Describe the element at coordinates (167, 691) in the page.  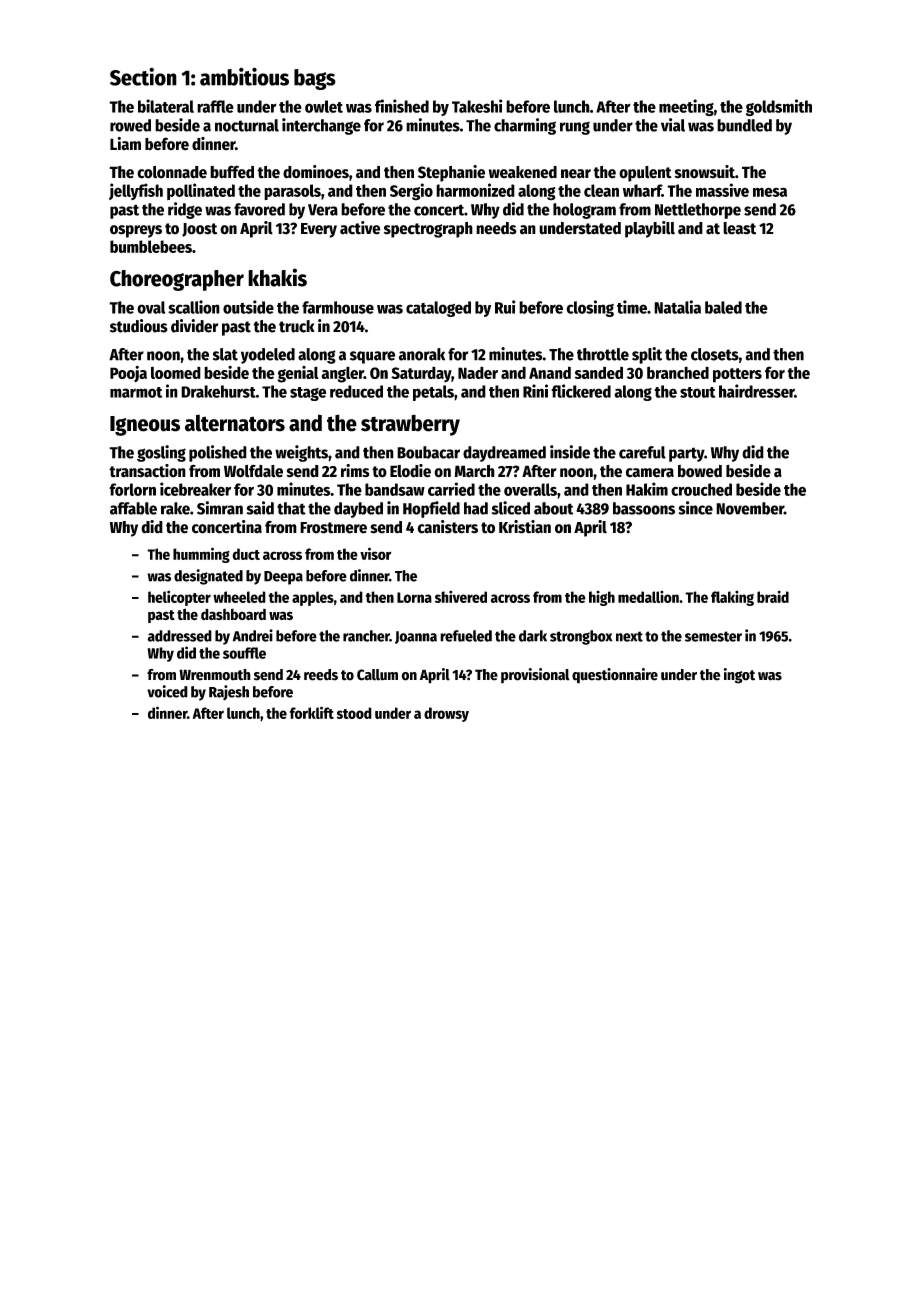
I see `voiced` at that location.
